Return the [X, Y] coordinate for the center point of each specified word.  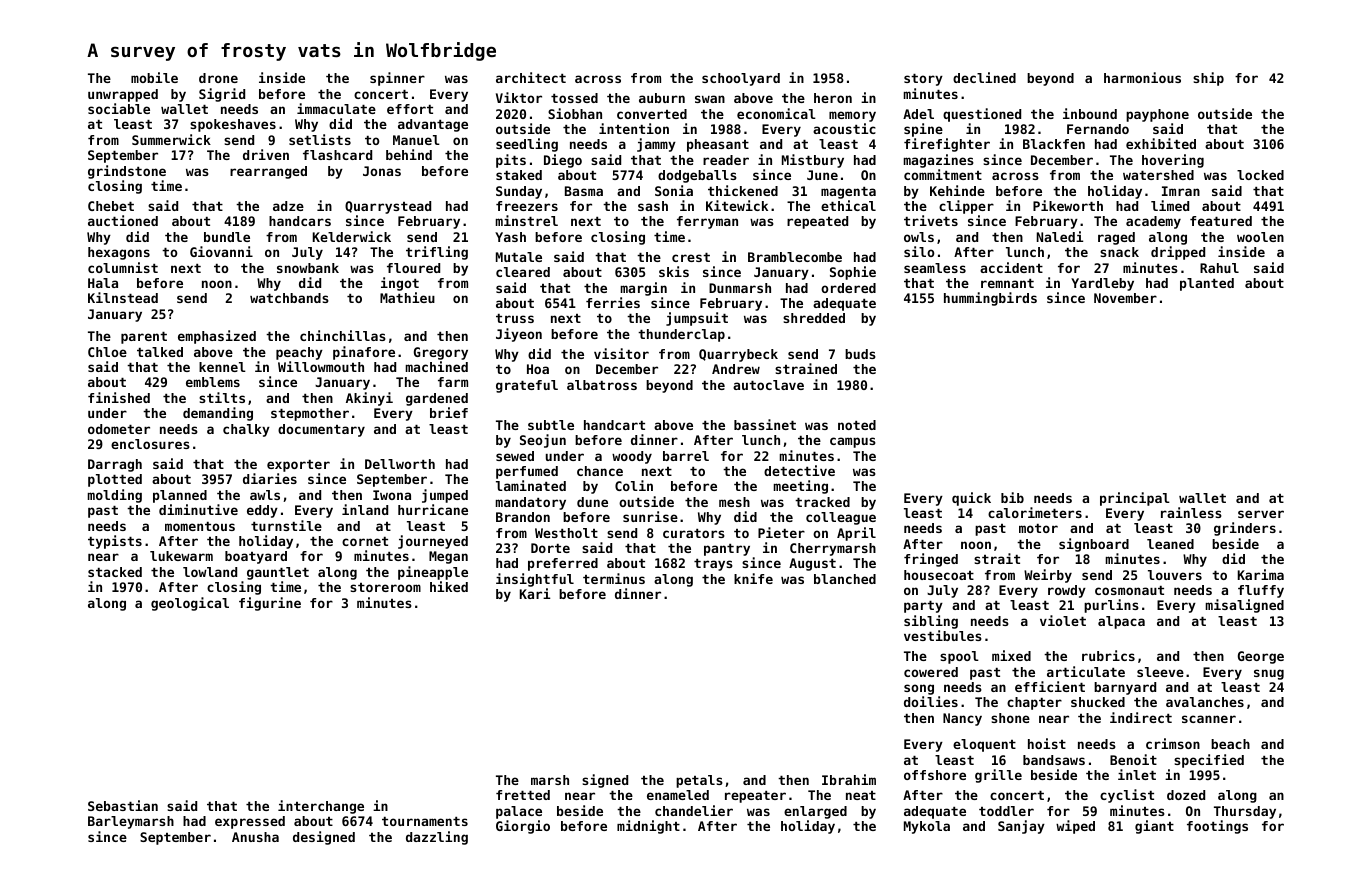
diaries [270, 478]
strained [806, 368]
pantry [727, 550]
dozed [1186, 795]
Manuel [416, 140]
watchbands [289, 298]
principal [1135, 499]
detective [799, 470]
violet [1063, 620]
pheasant [718, 145]
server [1261, 514]
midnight [648, 827]
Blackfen [1054, 144]
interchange [321, 807]
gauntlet [278, 573]
